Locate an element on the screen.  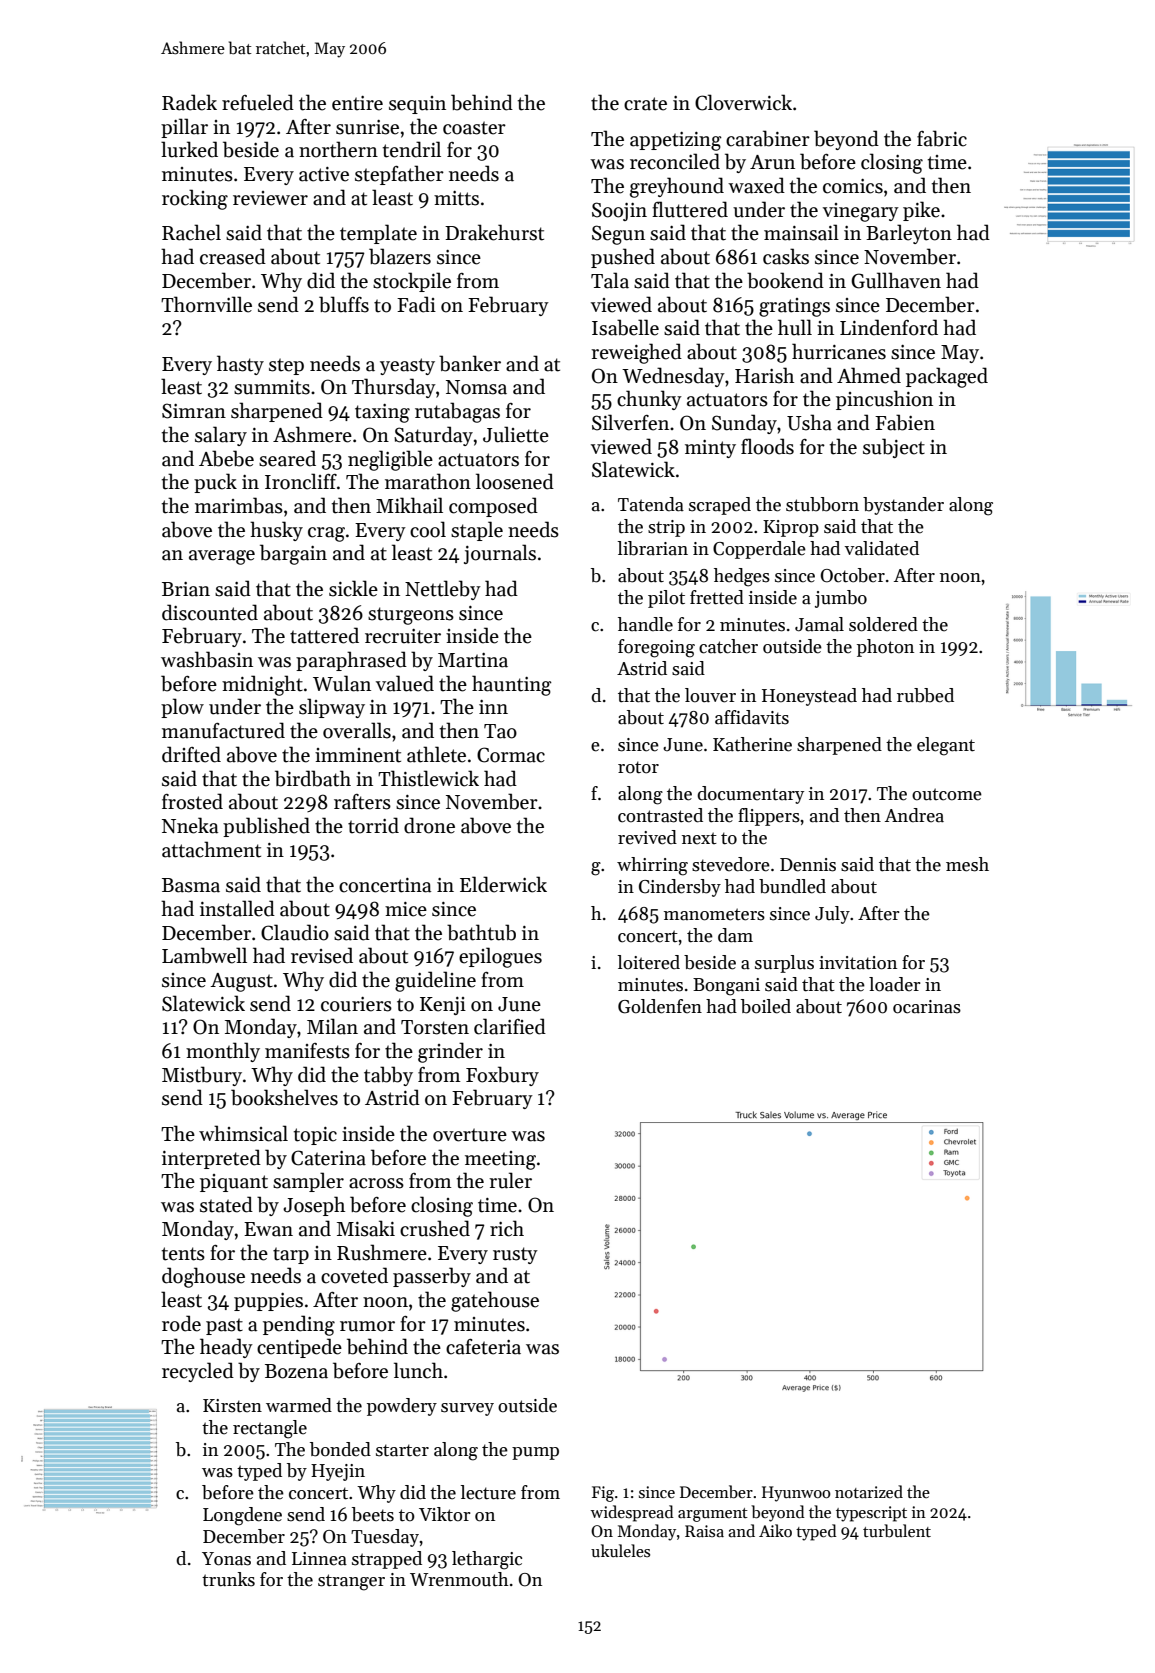
carabiner is located at coordinates (768, 138).
